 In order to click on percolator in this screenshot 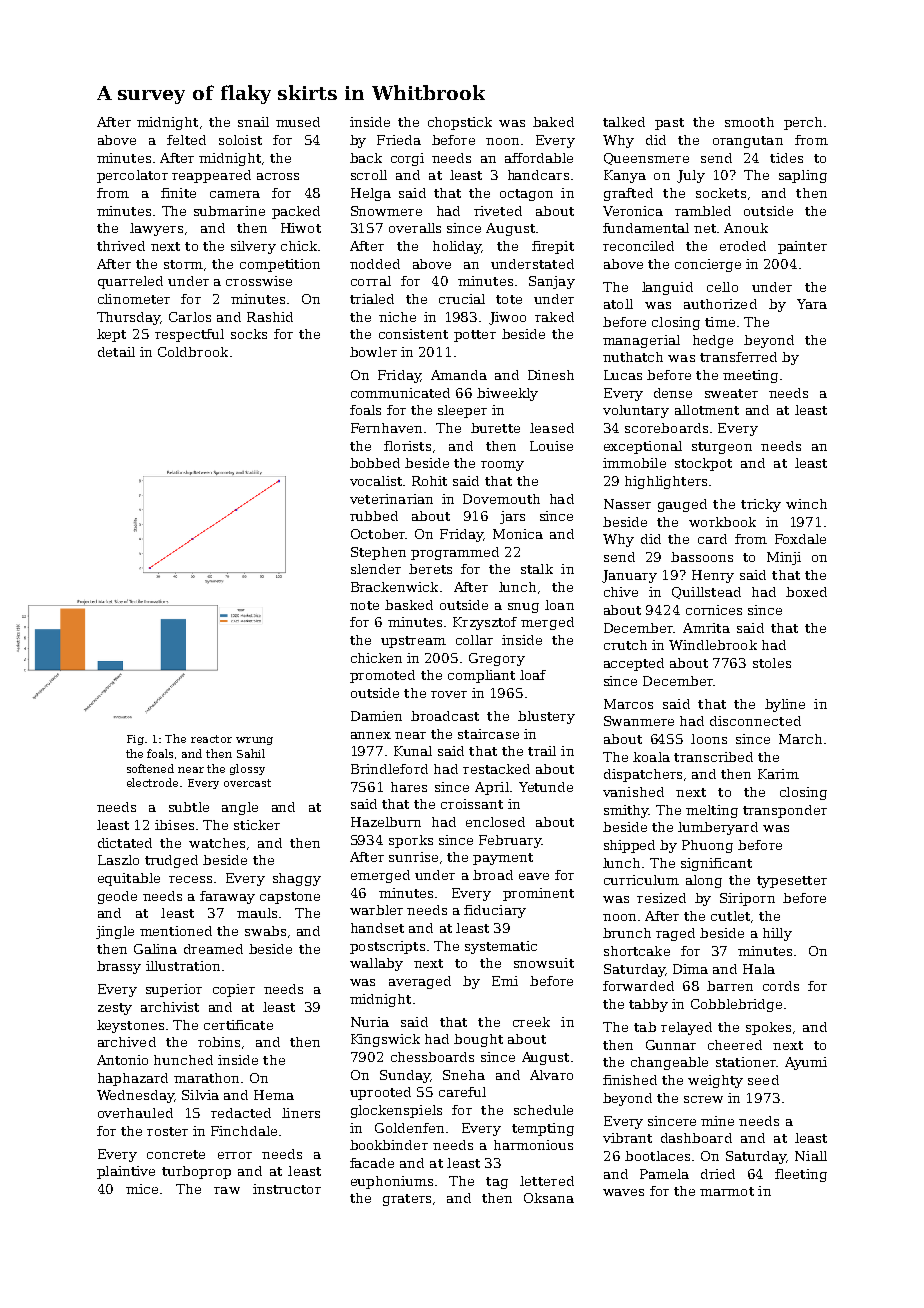, I will do `click(132, 176)`.
